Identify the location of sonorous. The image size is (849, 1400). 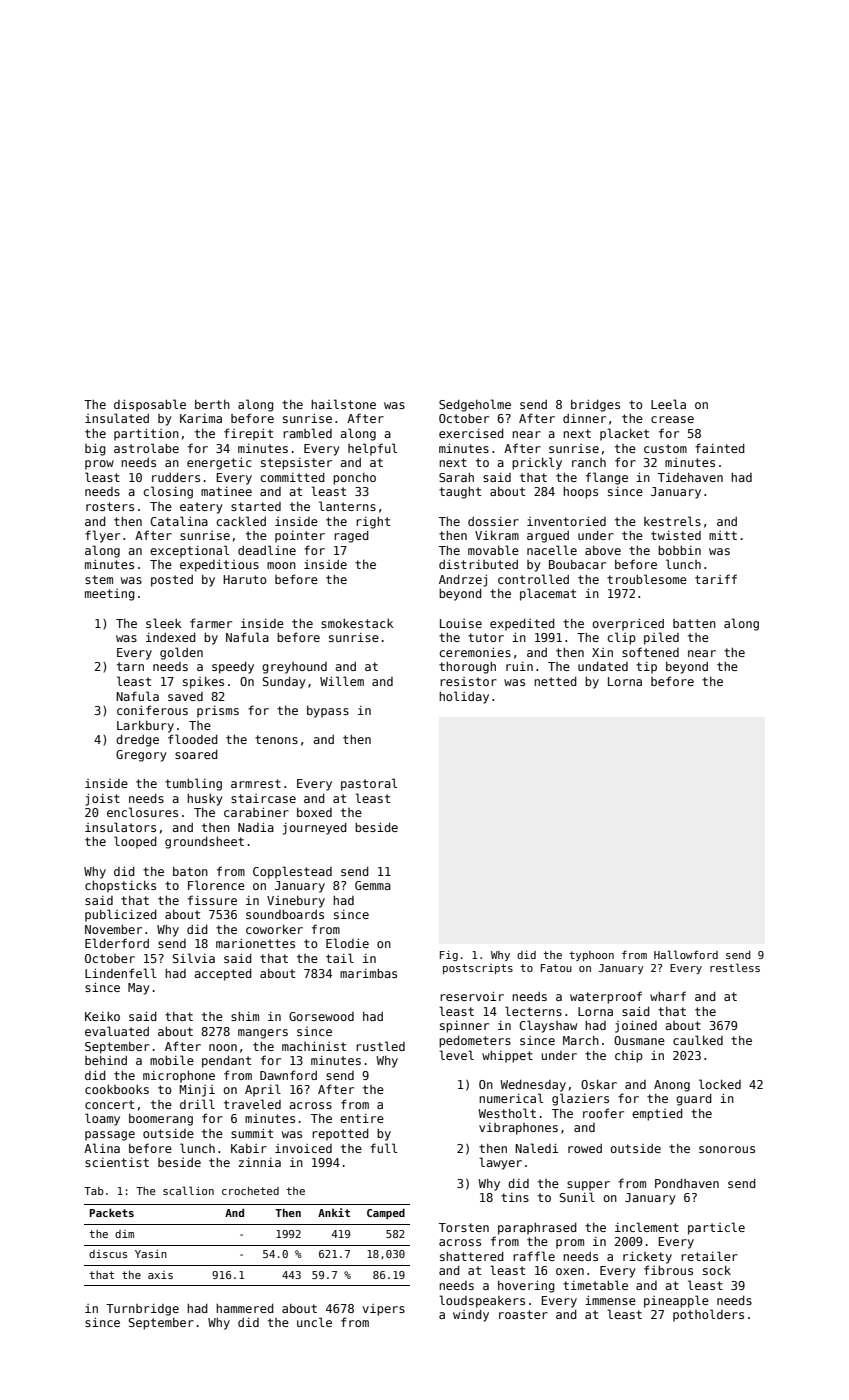
(727, 1149).
